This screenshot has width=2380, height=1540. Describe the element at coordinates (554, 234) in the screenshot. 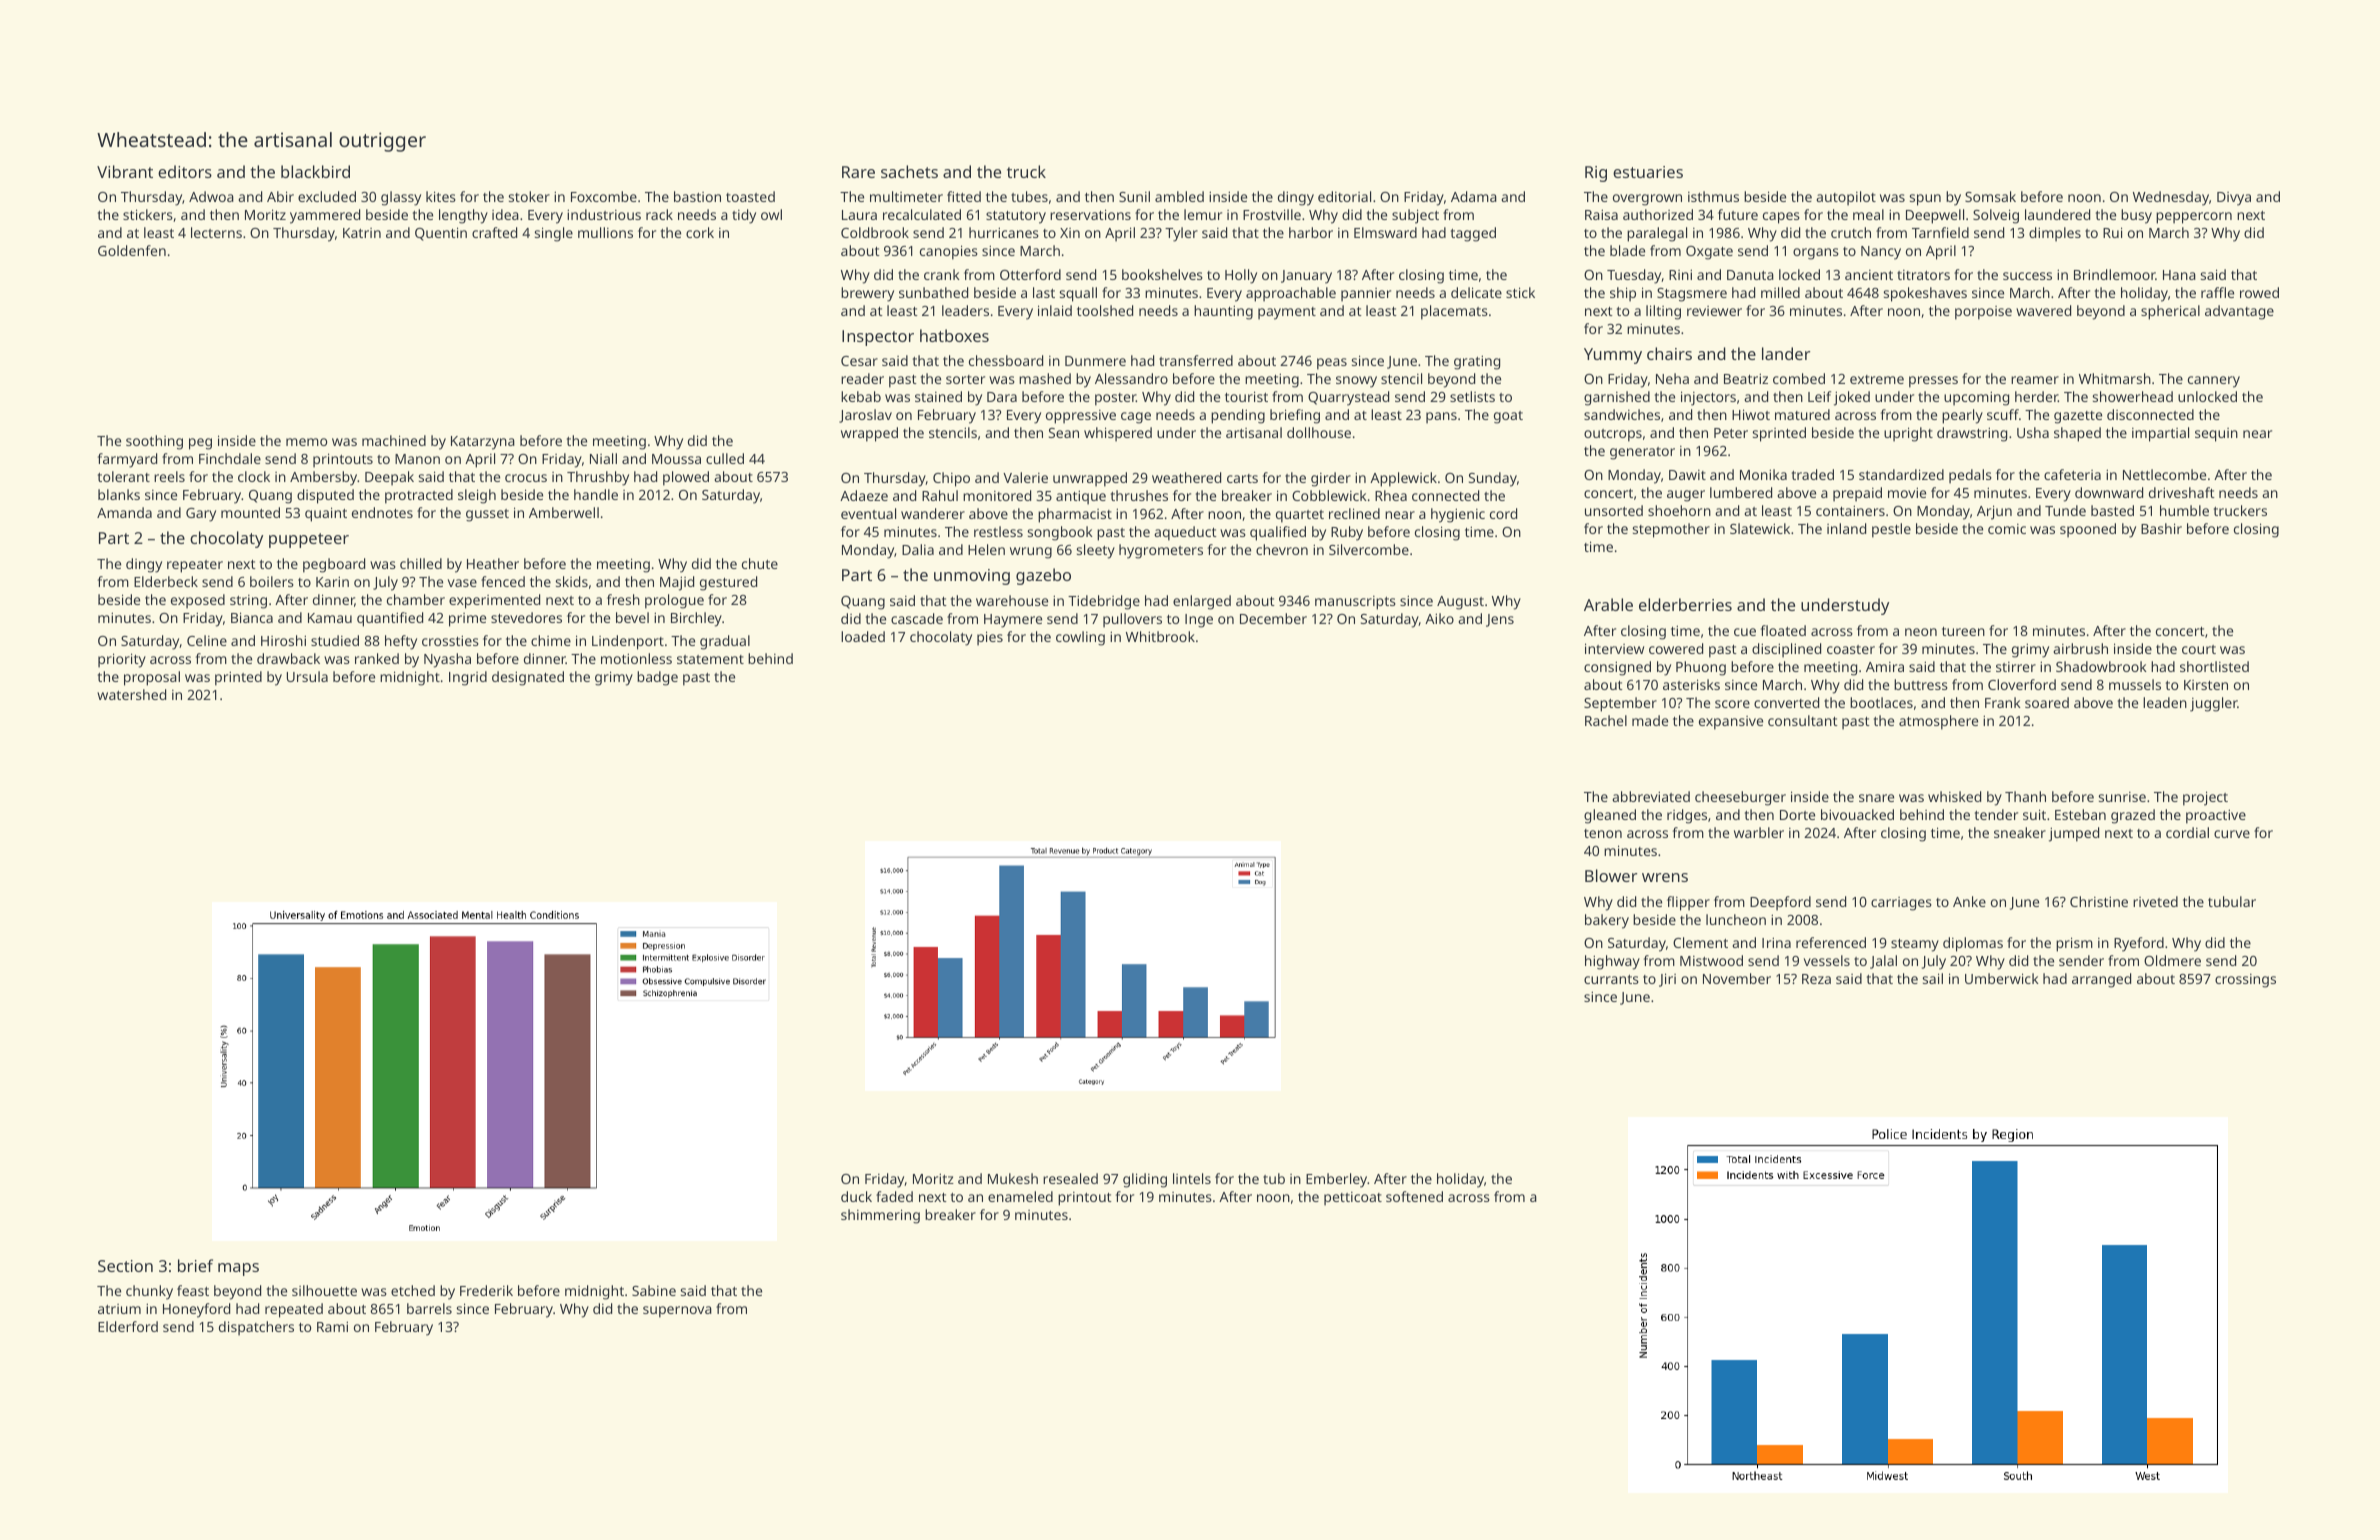

I see `single` at that location.
